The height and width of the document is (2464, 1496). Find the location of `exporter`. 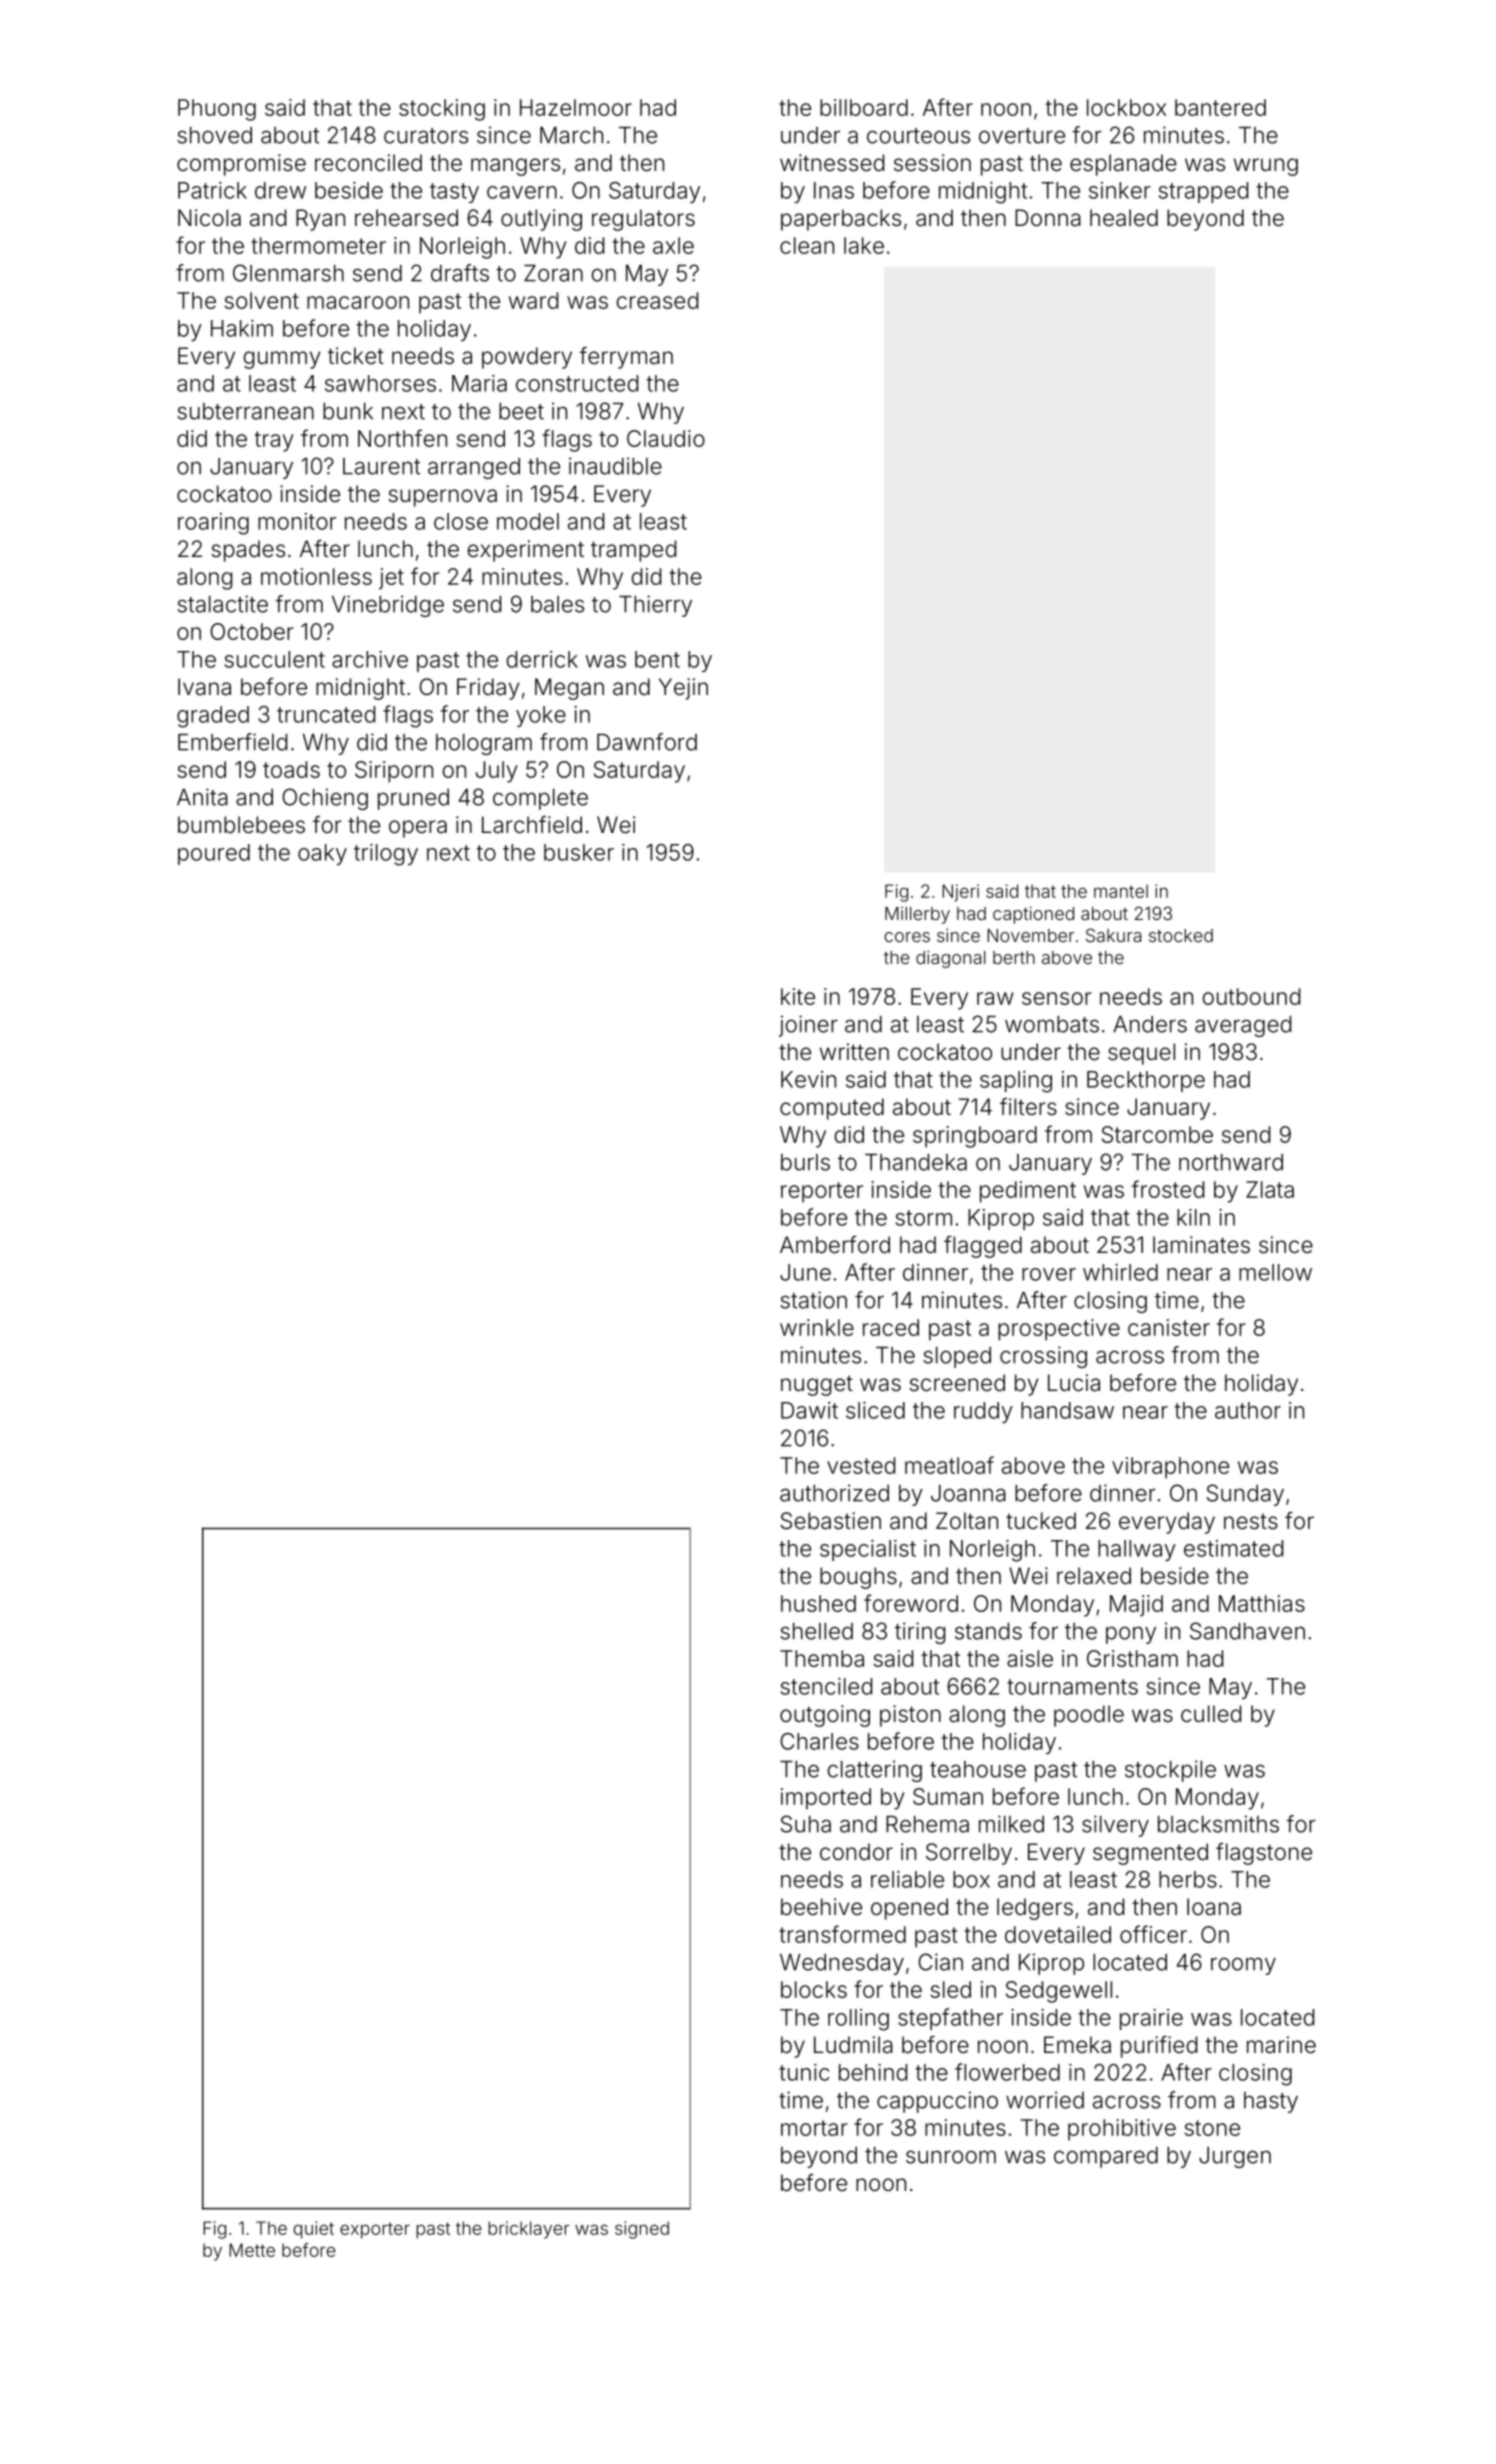

exporter is located at coordinates (375, 2230).
